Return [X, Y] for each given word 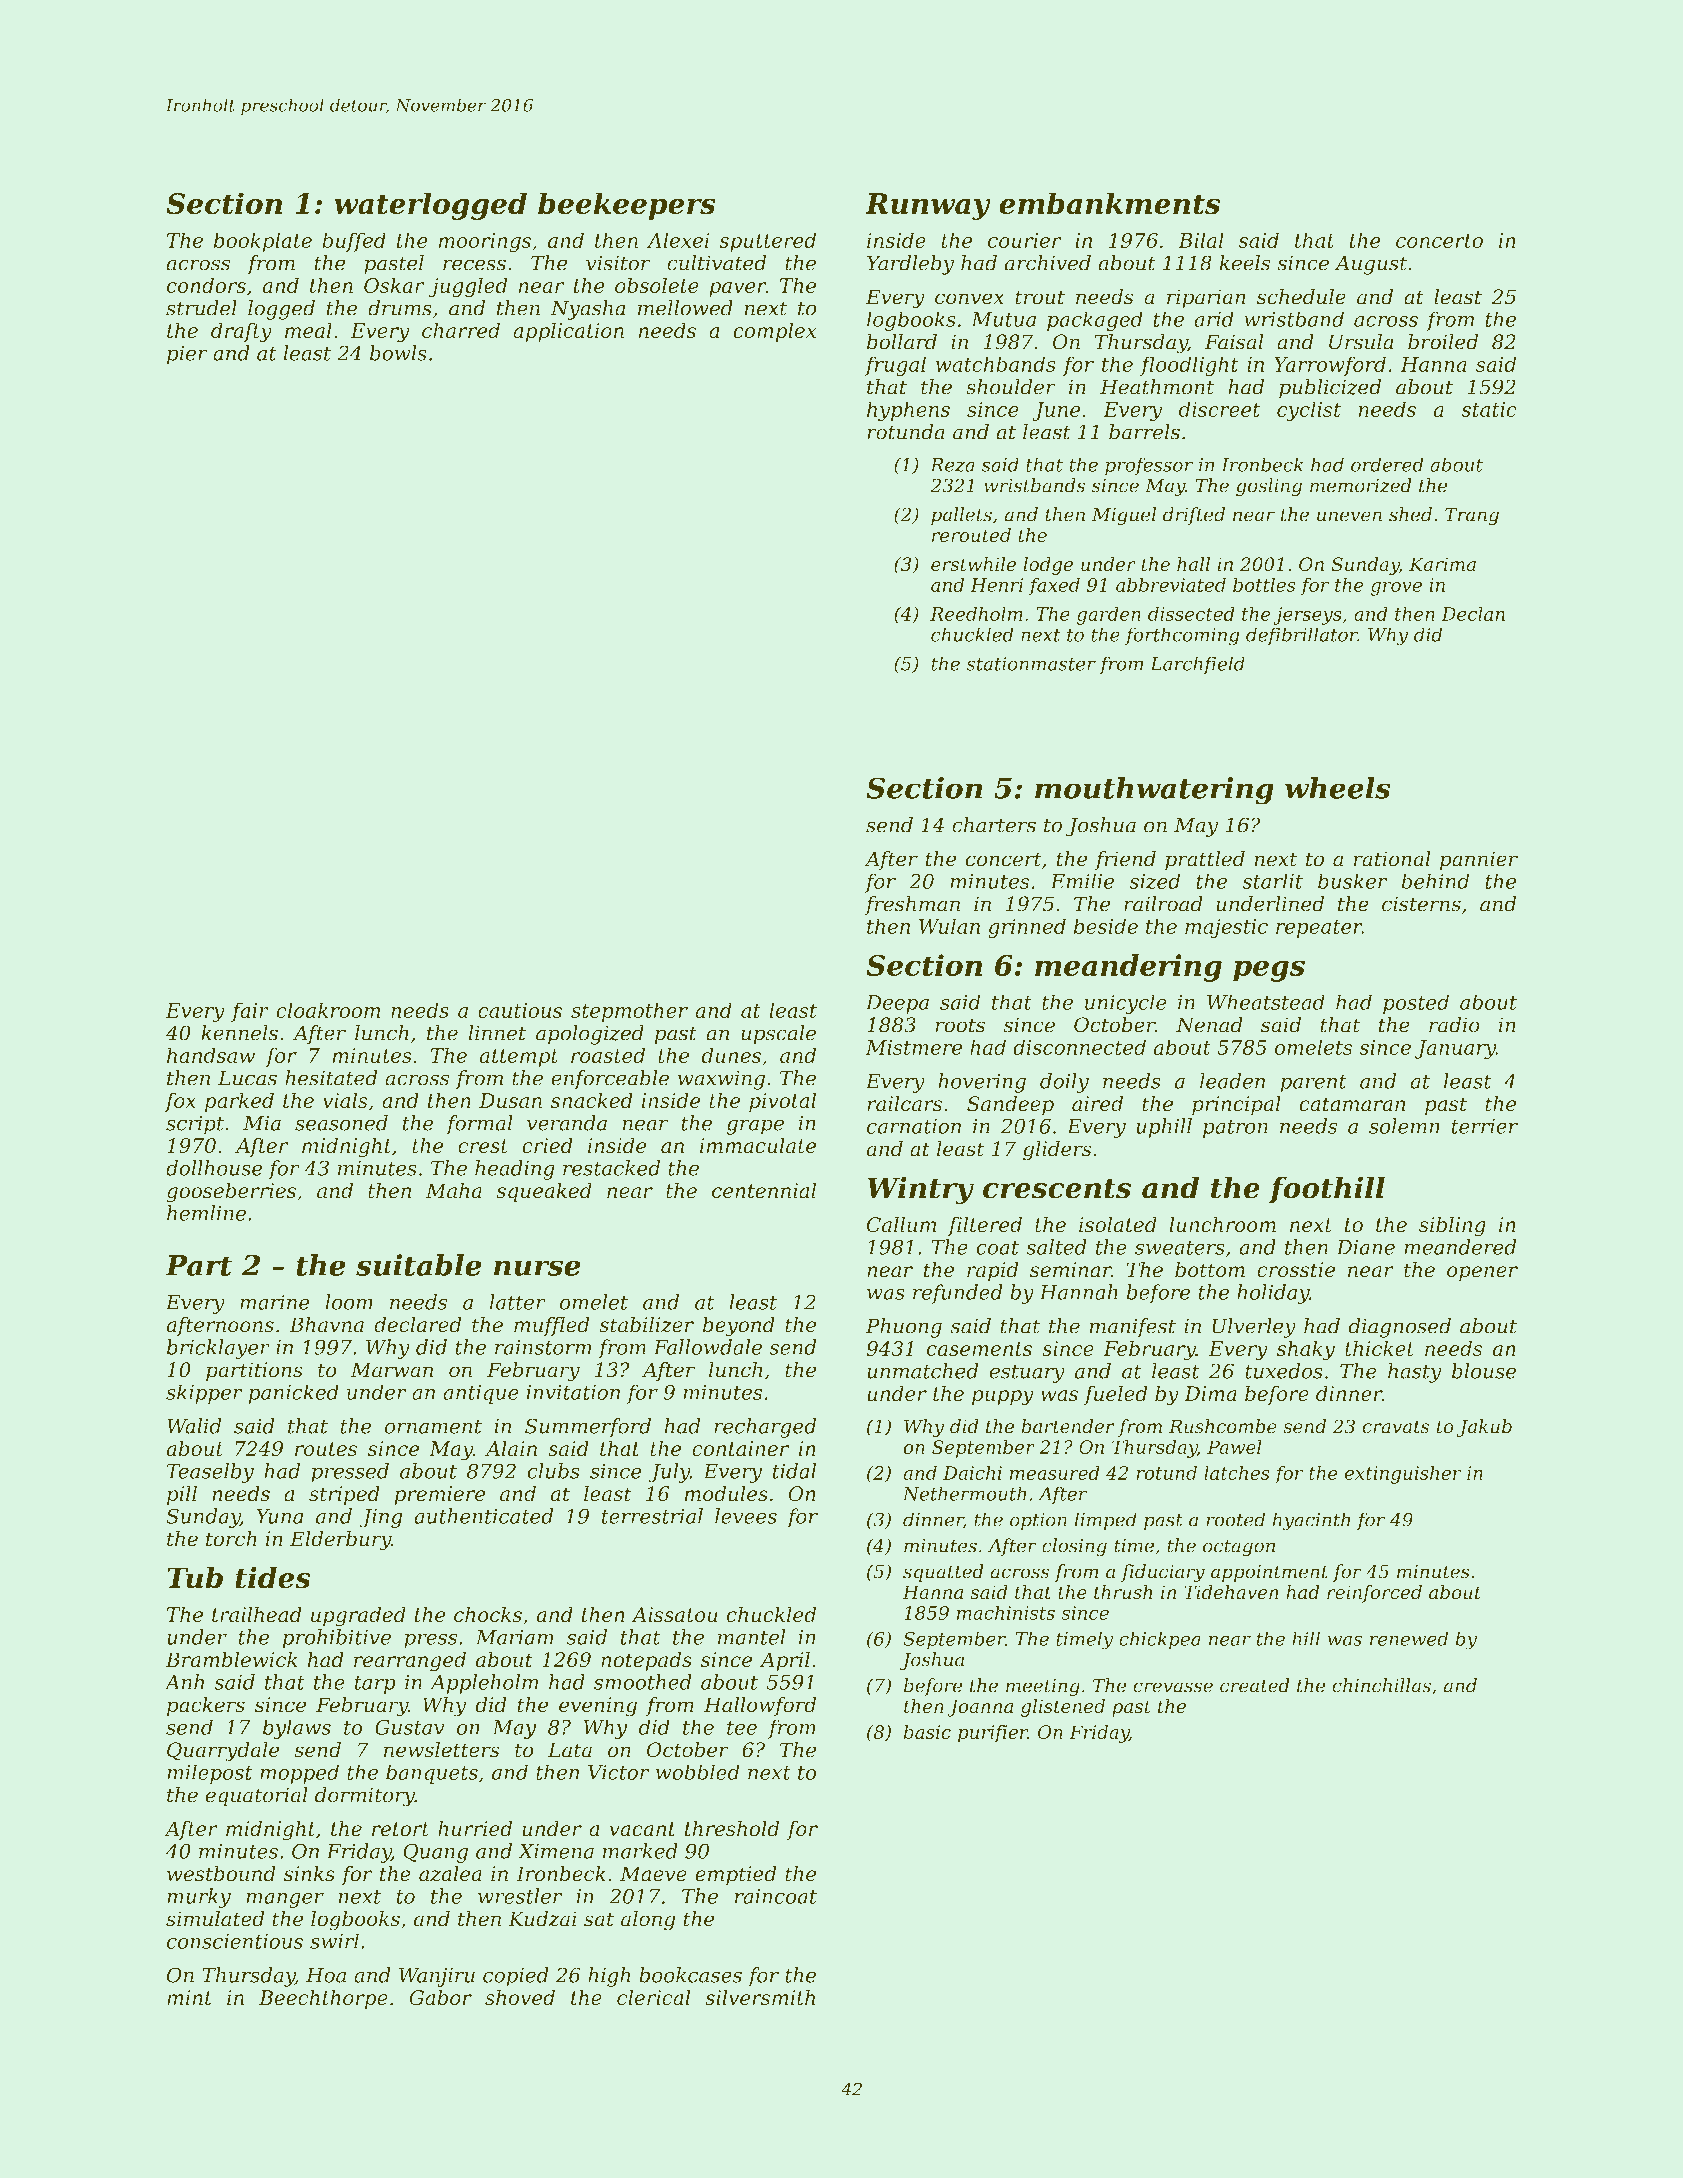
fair [250, 1012]
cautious [520, 1010]
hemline [206, 1213]
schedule [1301, 297]
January [1455, 1049]
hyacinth [1311, 1521]
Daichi [972, 1472]
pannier [1479, 861]
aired [1097, 1103]
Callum [901, 1224]
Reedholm [976, 613]
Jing [381, 1518]
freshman [912, 906]
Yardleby [910, 265]
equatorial [256, 1797]
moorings [485, 243]
